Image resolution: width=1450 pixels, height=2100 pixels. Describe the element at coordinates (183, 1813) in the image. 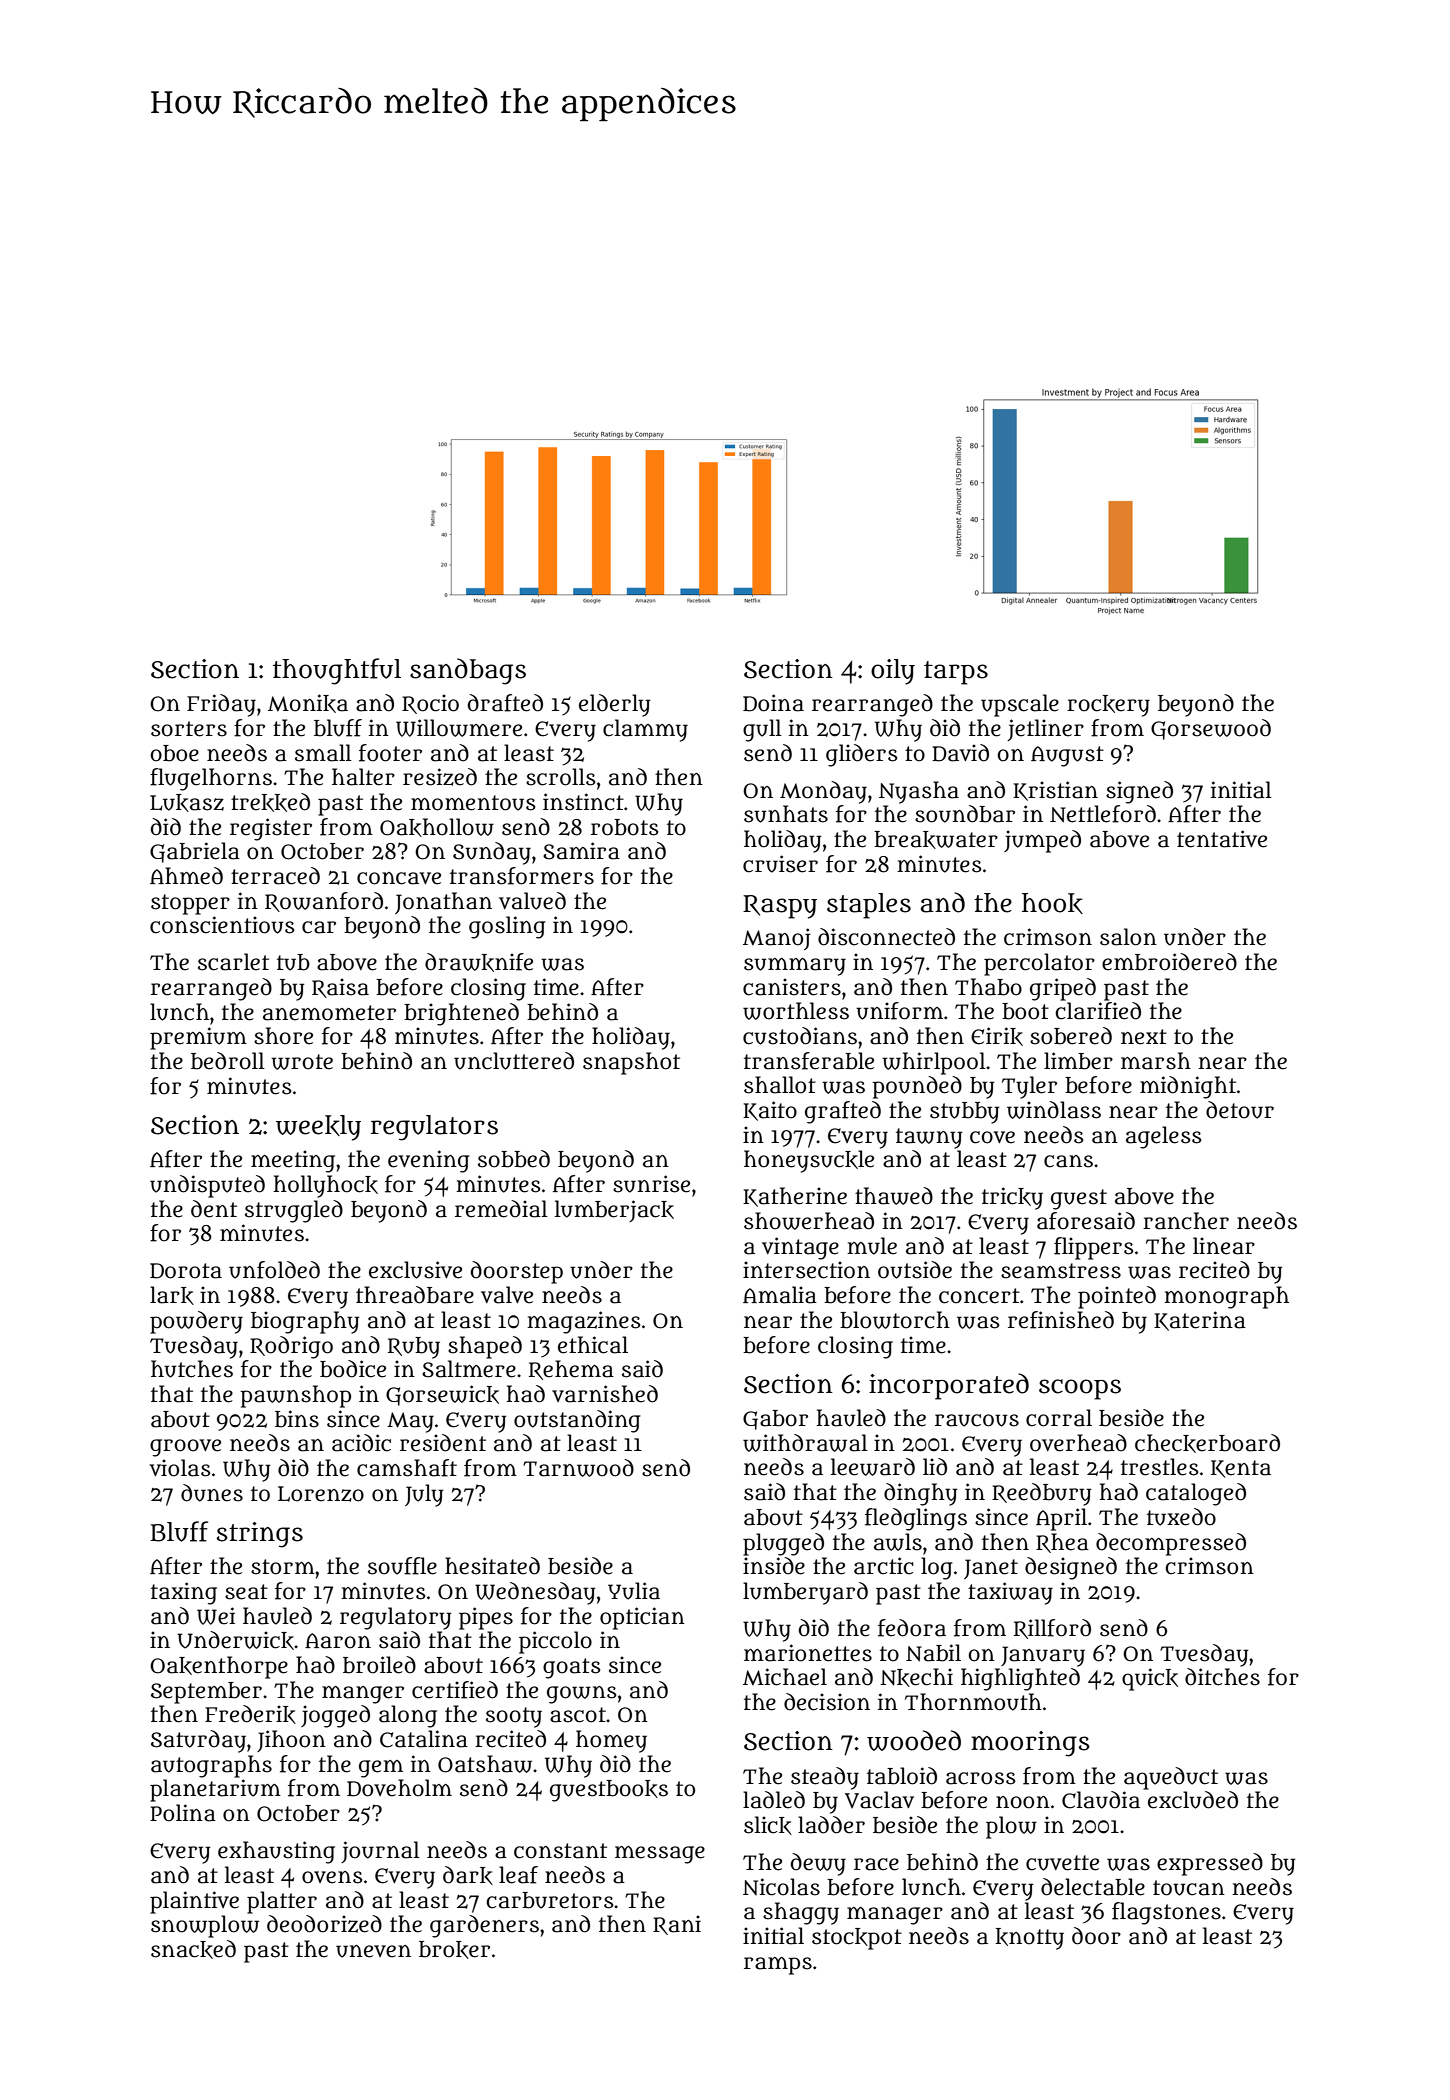

I see `Polina` at that location.
